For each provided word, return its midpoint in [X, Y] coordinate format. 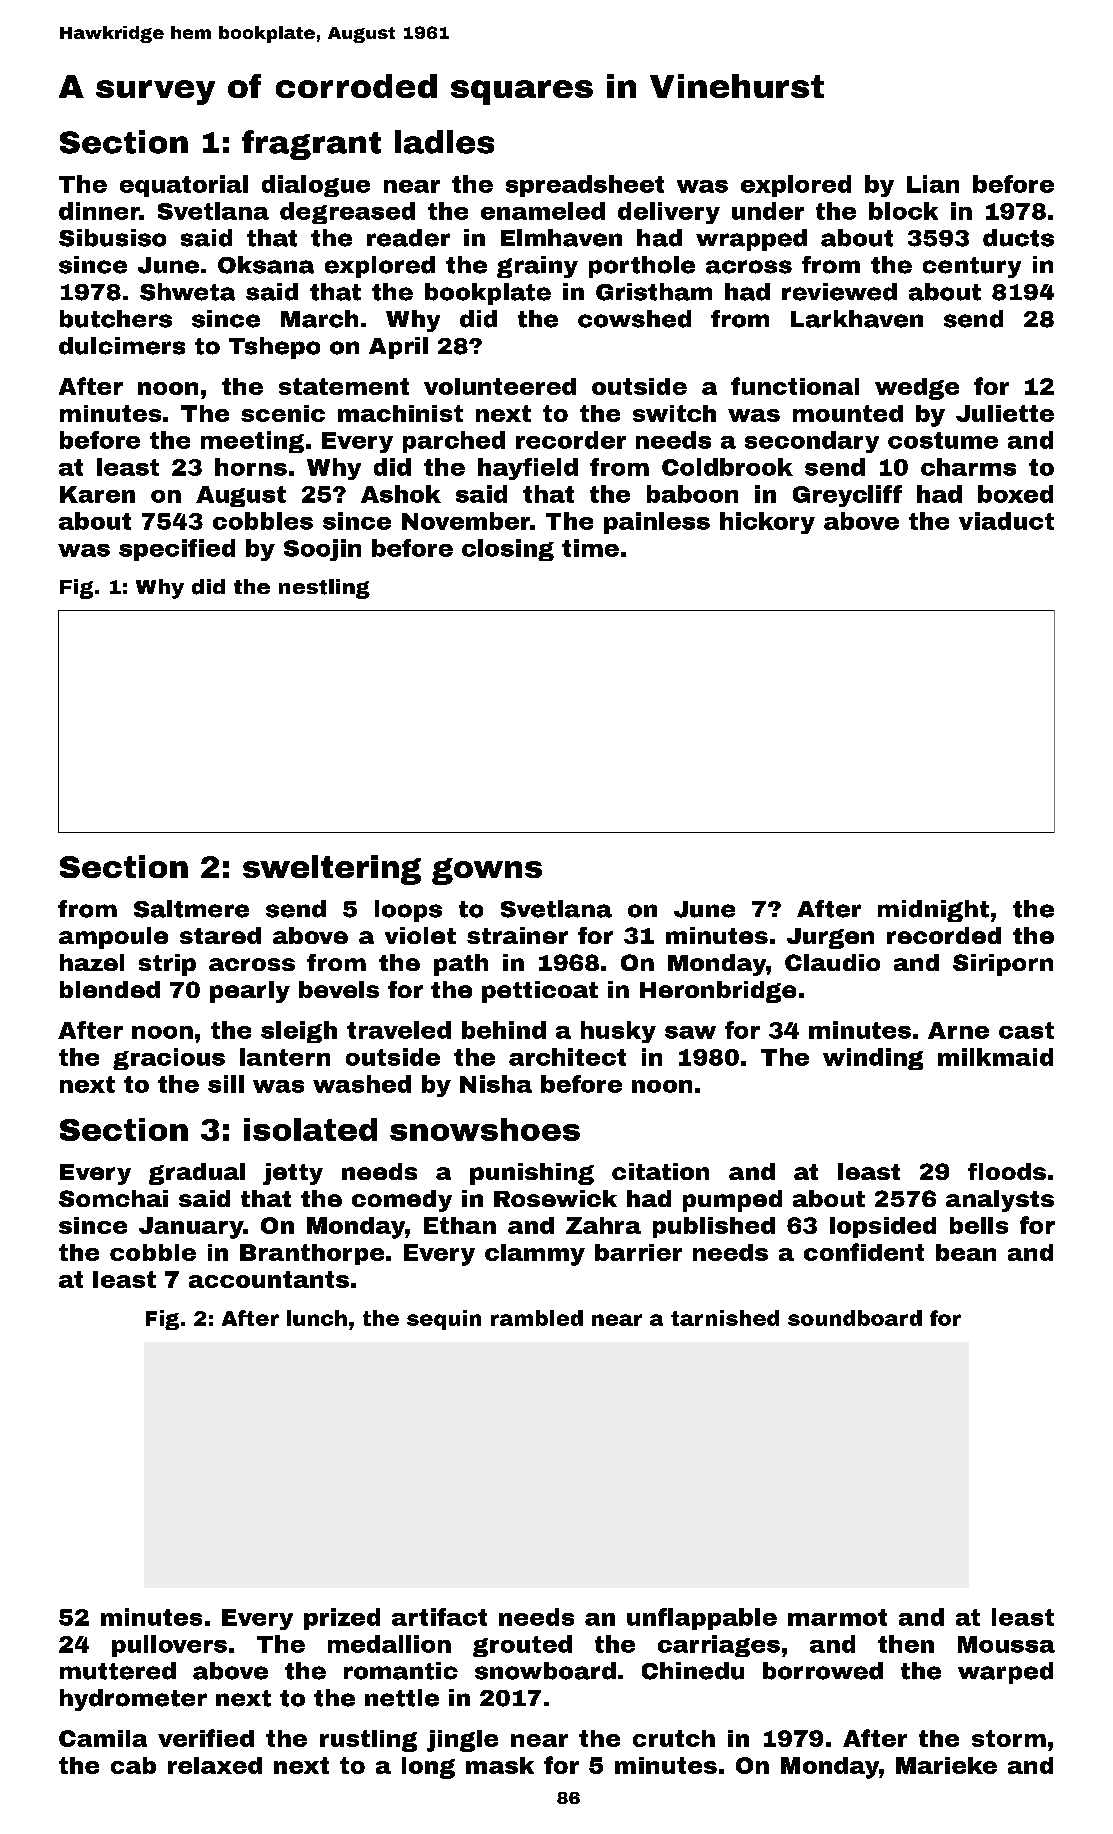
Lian [933, 184]
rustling [368, 1741]
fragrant [311, 145]
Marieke [946, 1765]
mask [500, 1765]
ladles [444, 142]
